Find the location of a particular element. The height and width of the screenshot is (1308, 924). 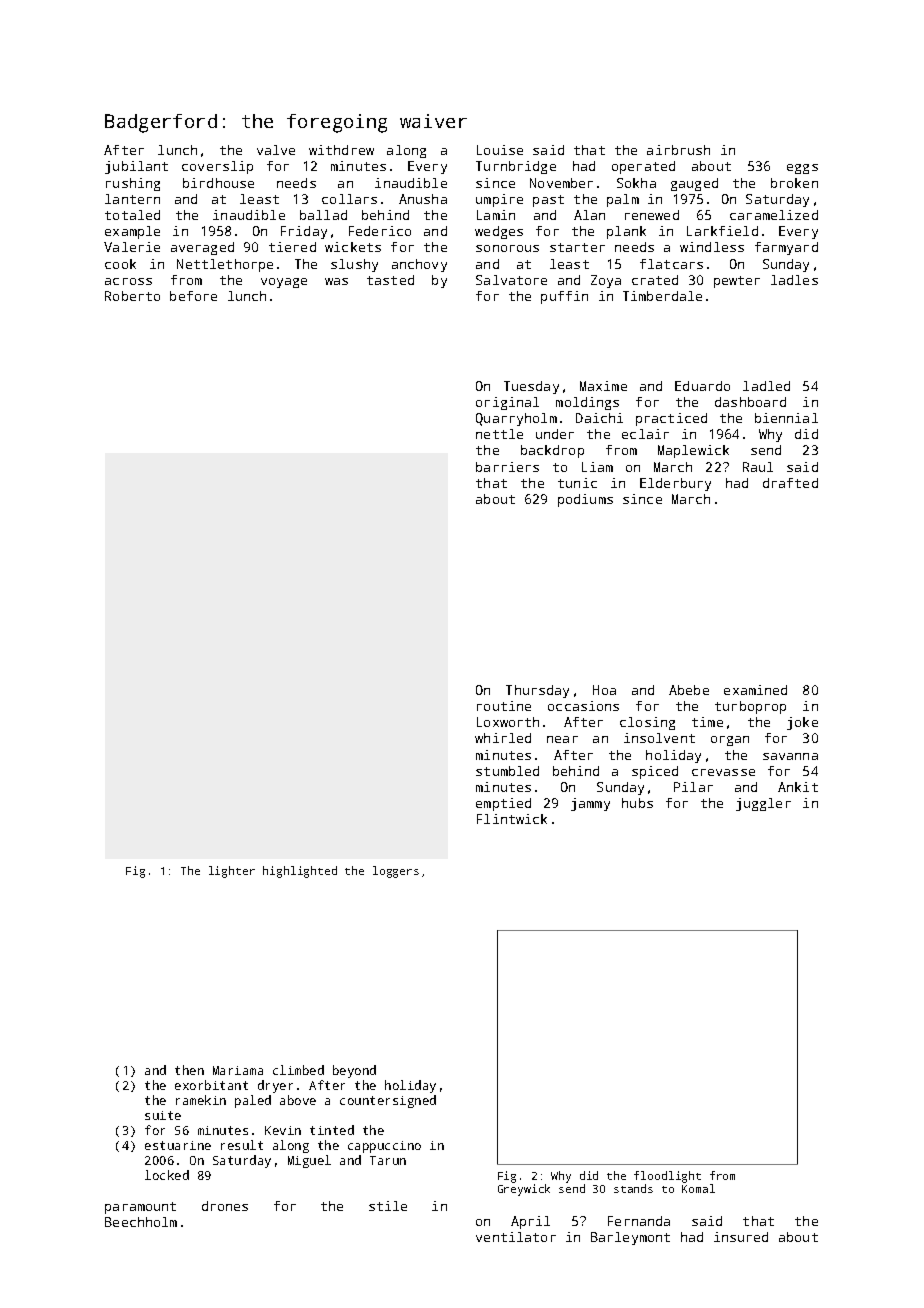

Timberdale is located at coordinates (662, 296).
